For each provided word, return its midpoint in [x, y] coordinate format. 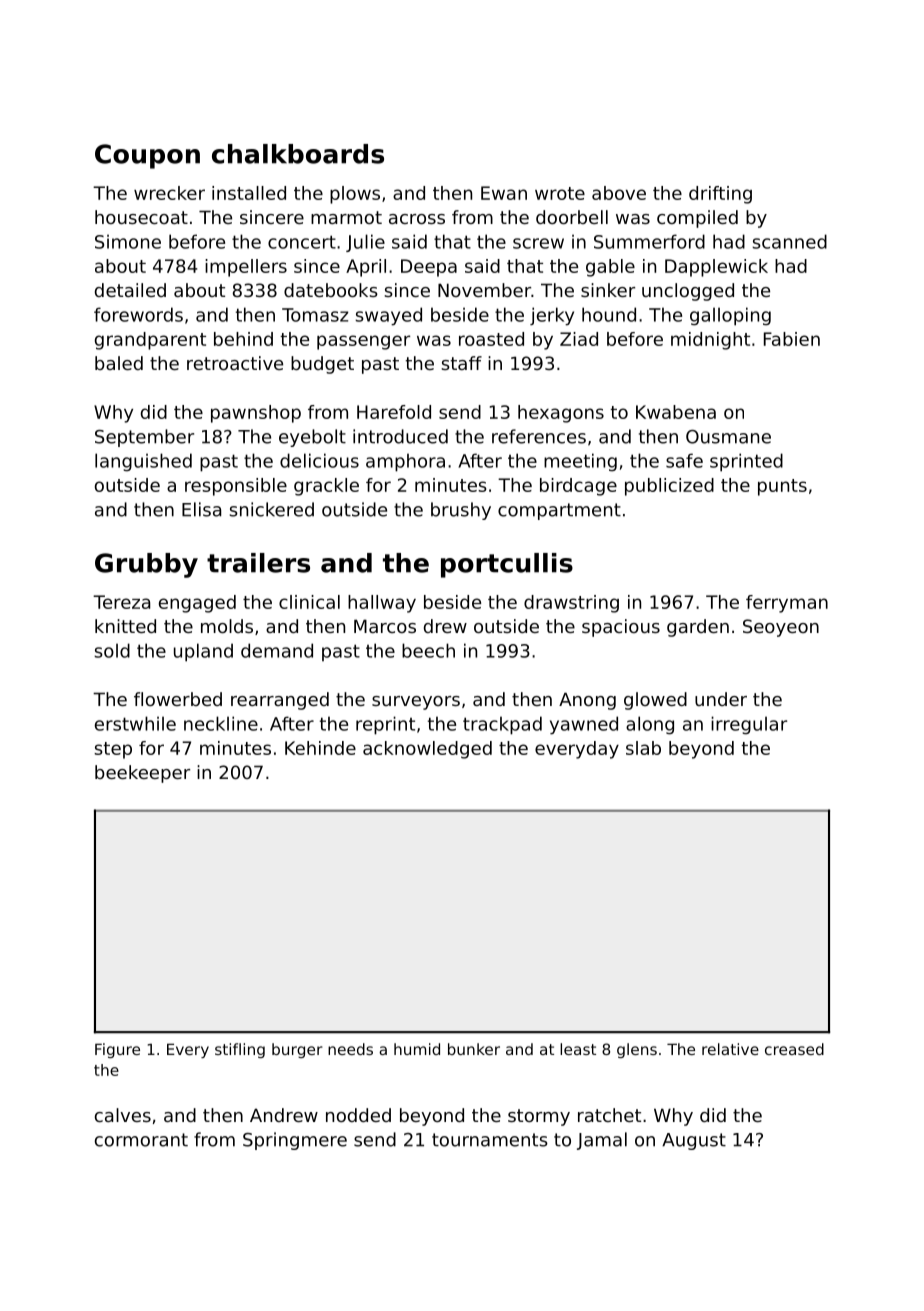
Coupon [147, 156]
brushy [461, 511]
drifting [720, 195]
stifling [240, 1050]
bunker [474, 1049]
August [694, 1141]
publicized [669, 487]
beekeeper [142, 774]
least [578, 1049]
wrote [560, 193]
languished [143, 462]
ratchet [609, 1115]
